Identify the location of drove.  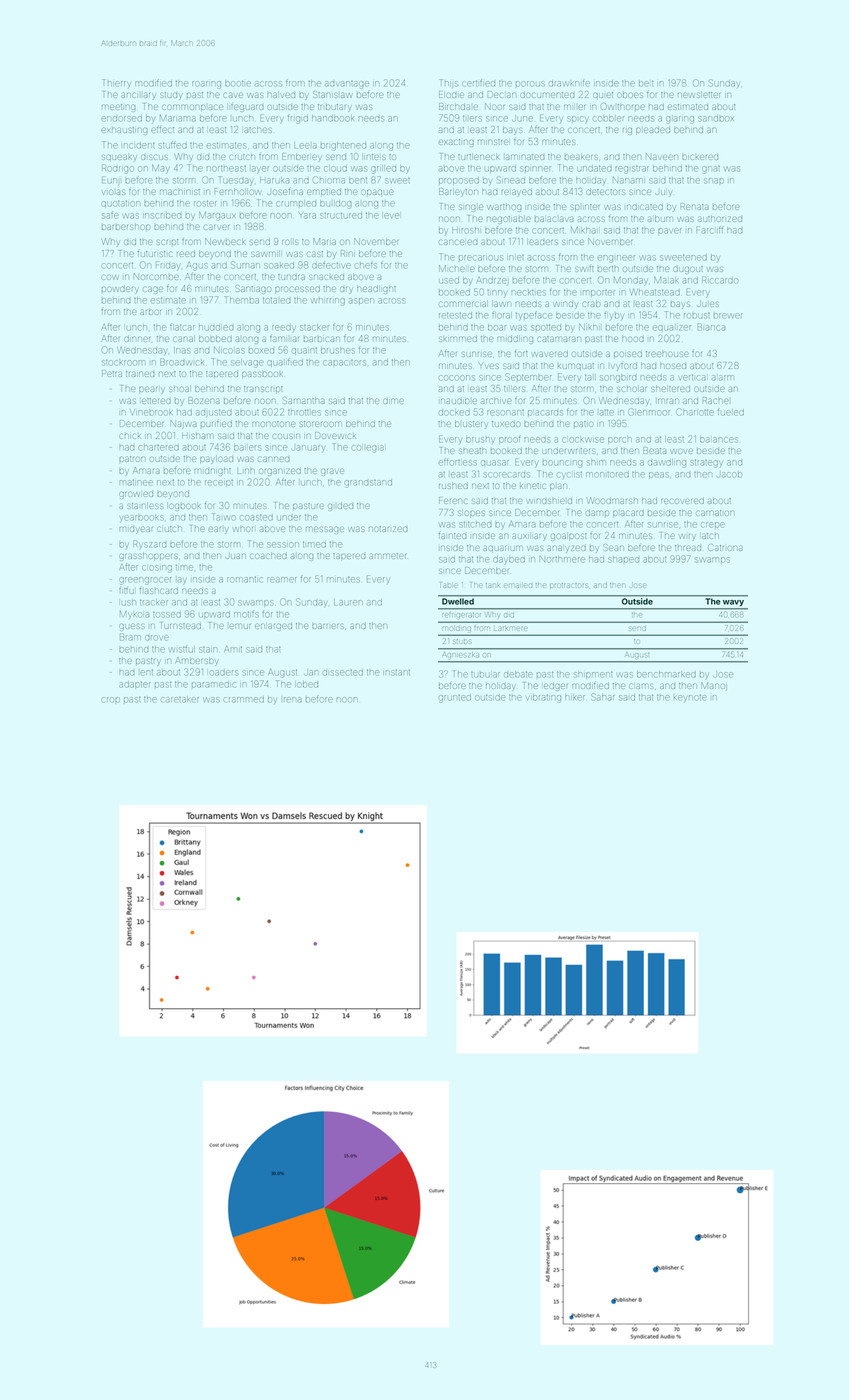
(157, 637).
